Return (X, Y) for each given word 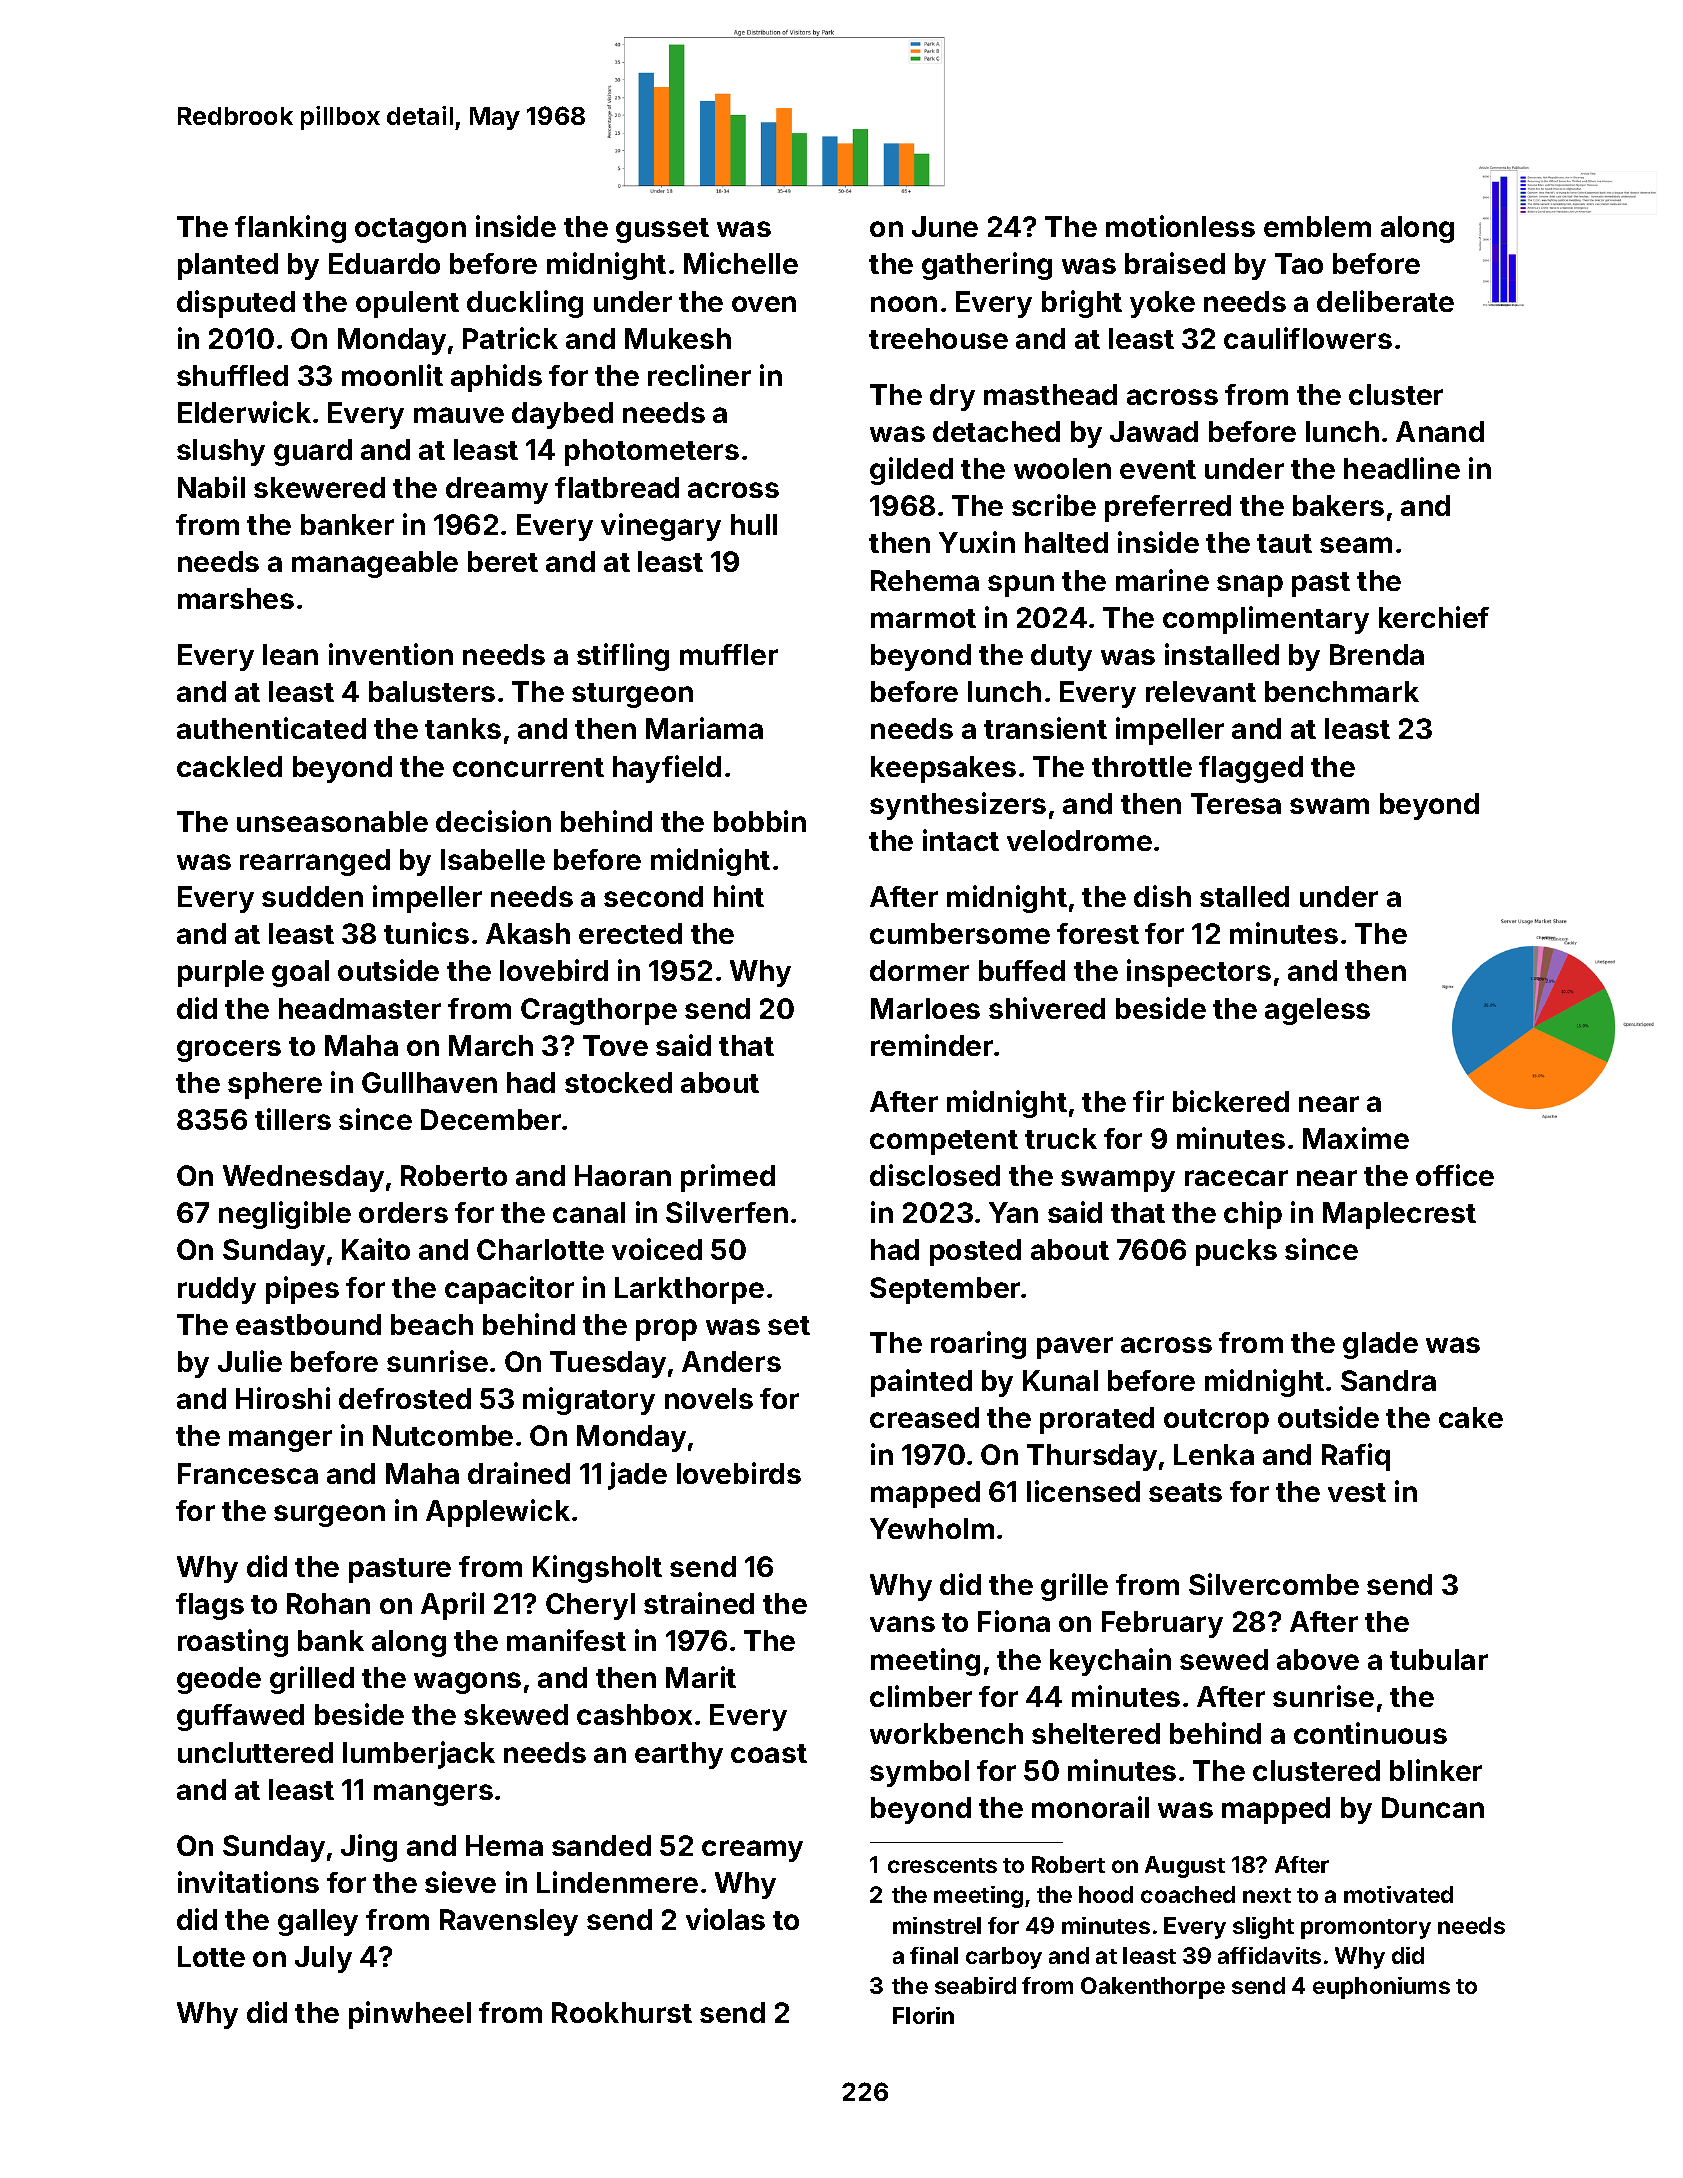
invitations (248, 1882)
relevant (1201, 691)
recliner (699, 375)
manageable (375, 564)
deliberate (1385, 301)
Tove (615, 1045)
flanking (290, 229)
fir (1148, 1101)
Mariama (704, 728)
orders (403, 1212)
